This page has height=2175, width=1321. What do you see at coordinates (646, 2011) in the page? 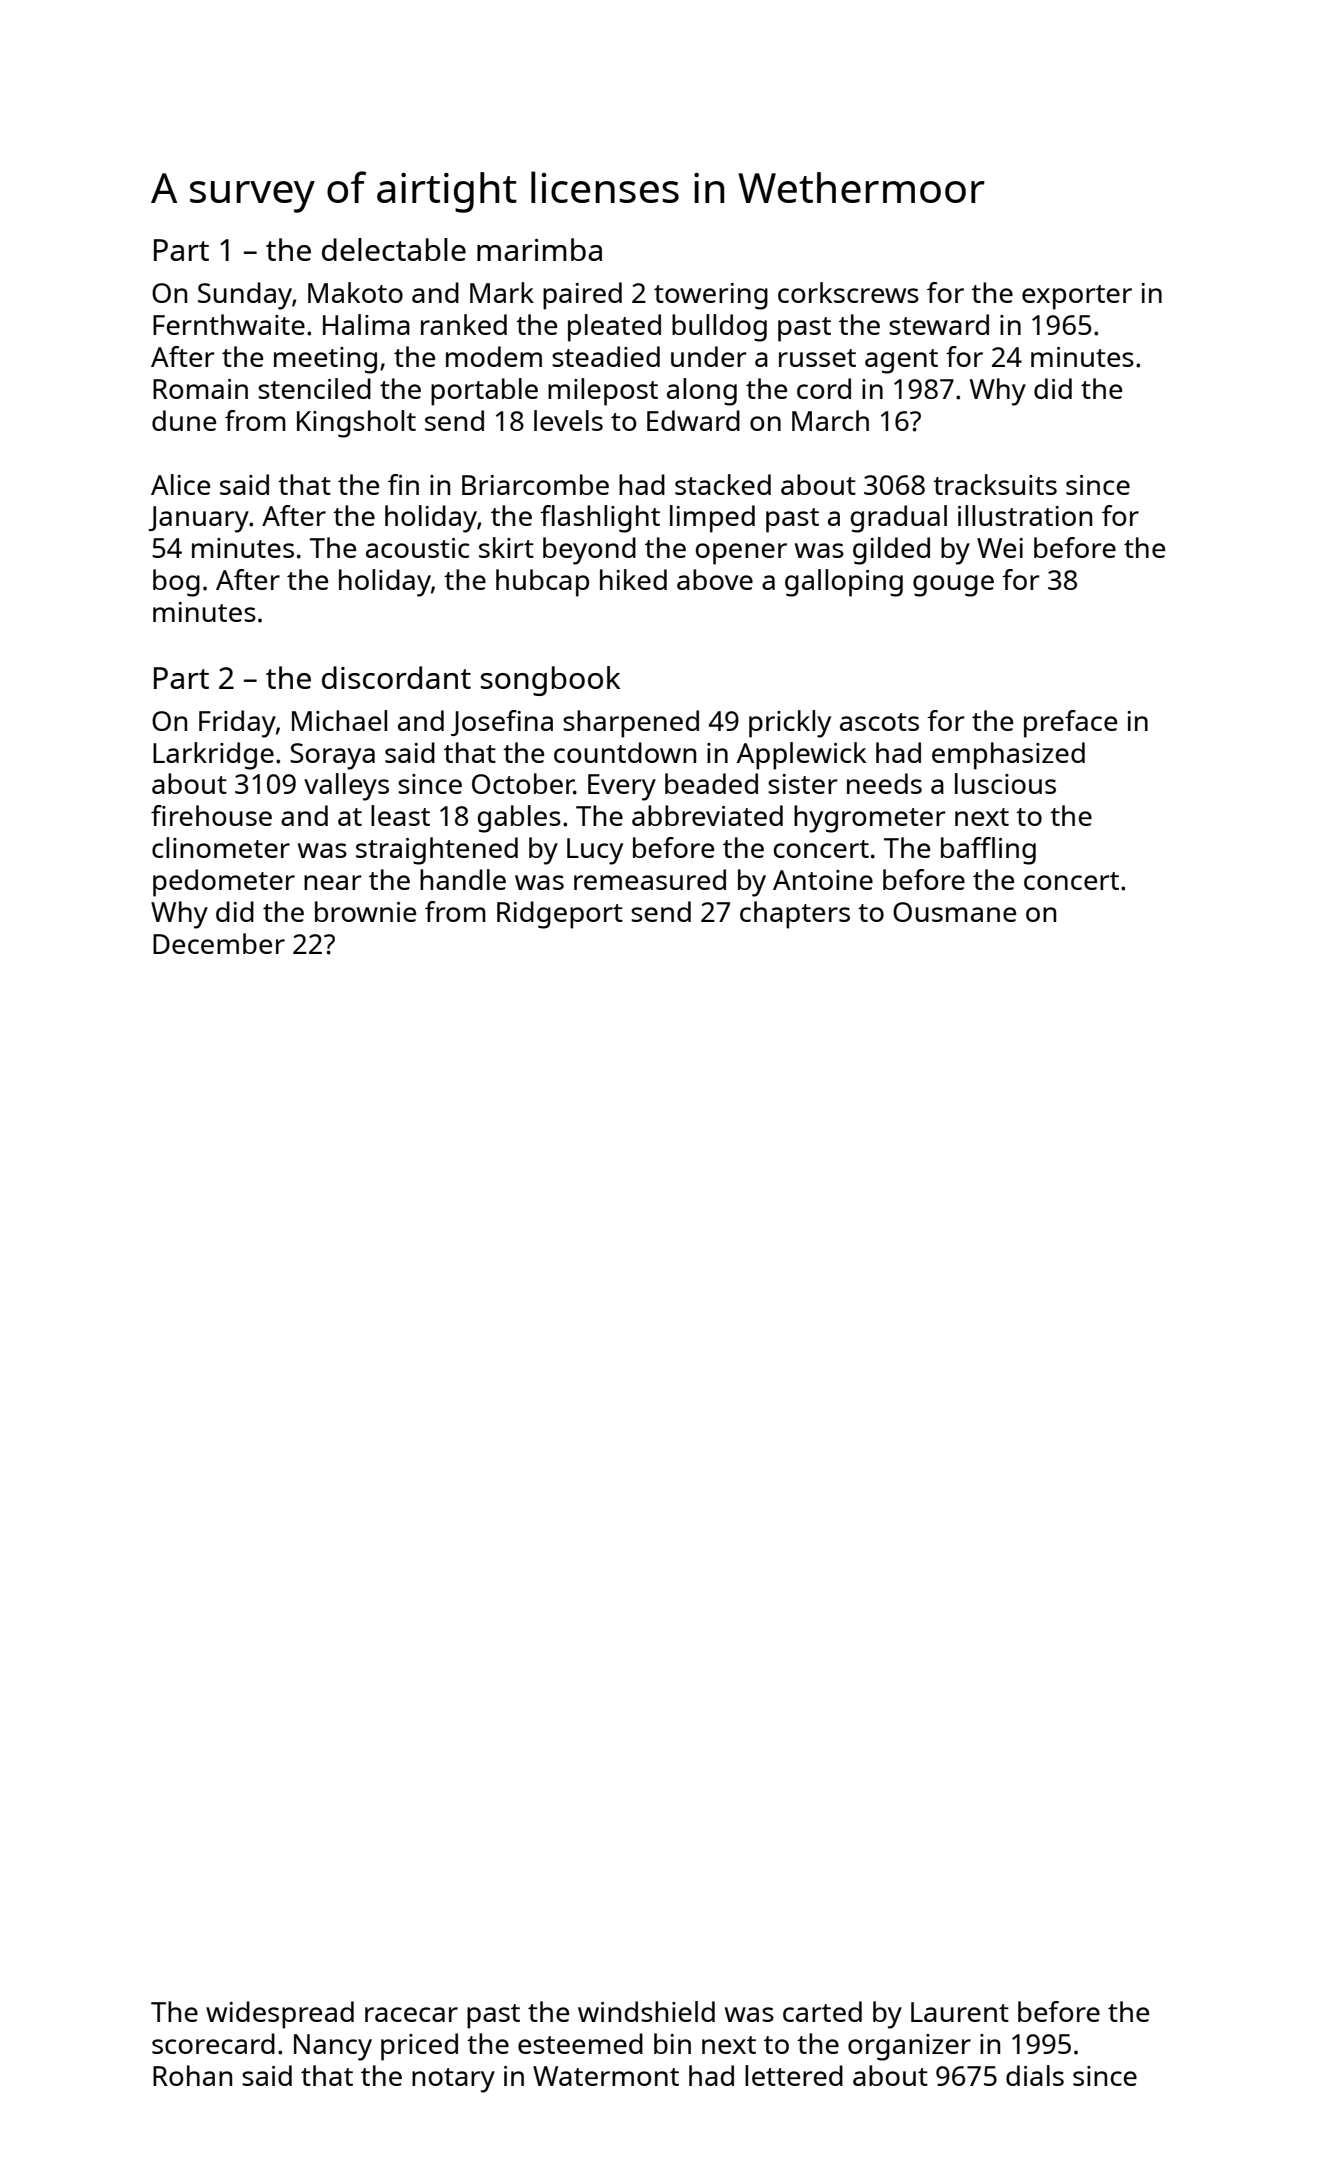
I see `windshield` at bounding box center [646, 2011].
